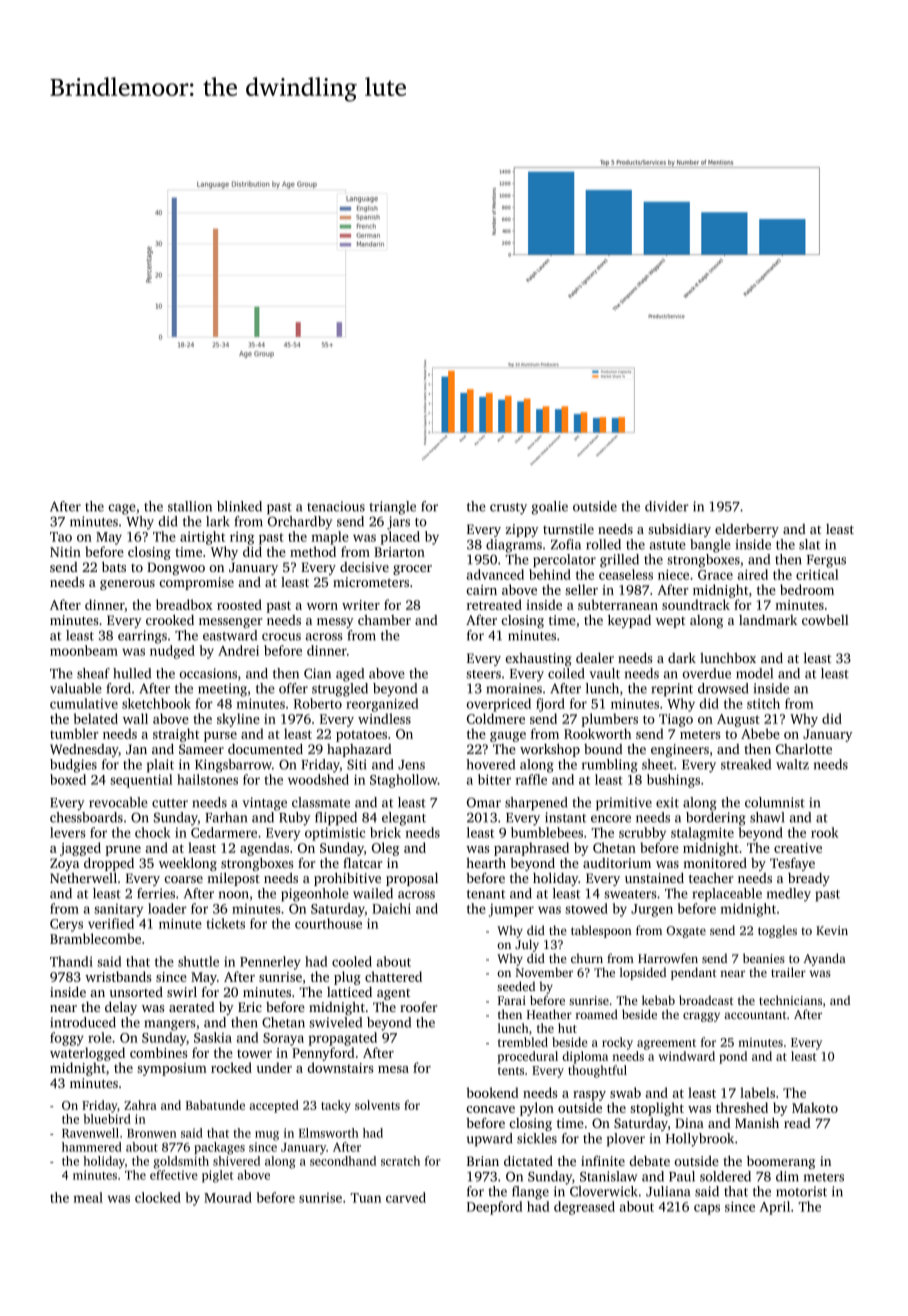 This screenshot has height=1316, width=908. What do you see at coordinates (118, 802) in the screenshot?
I see `revocable` at bounding box center [118, 802].
